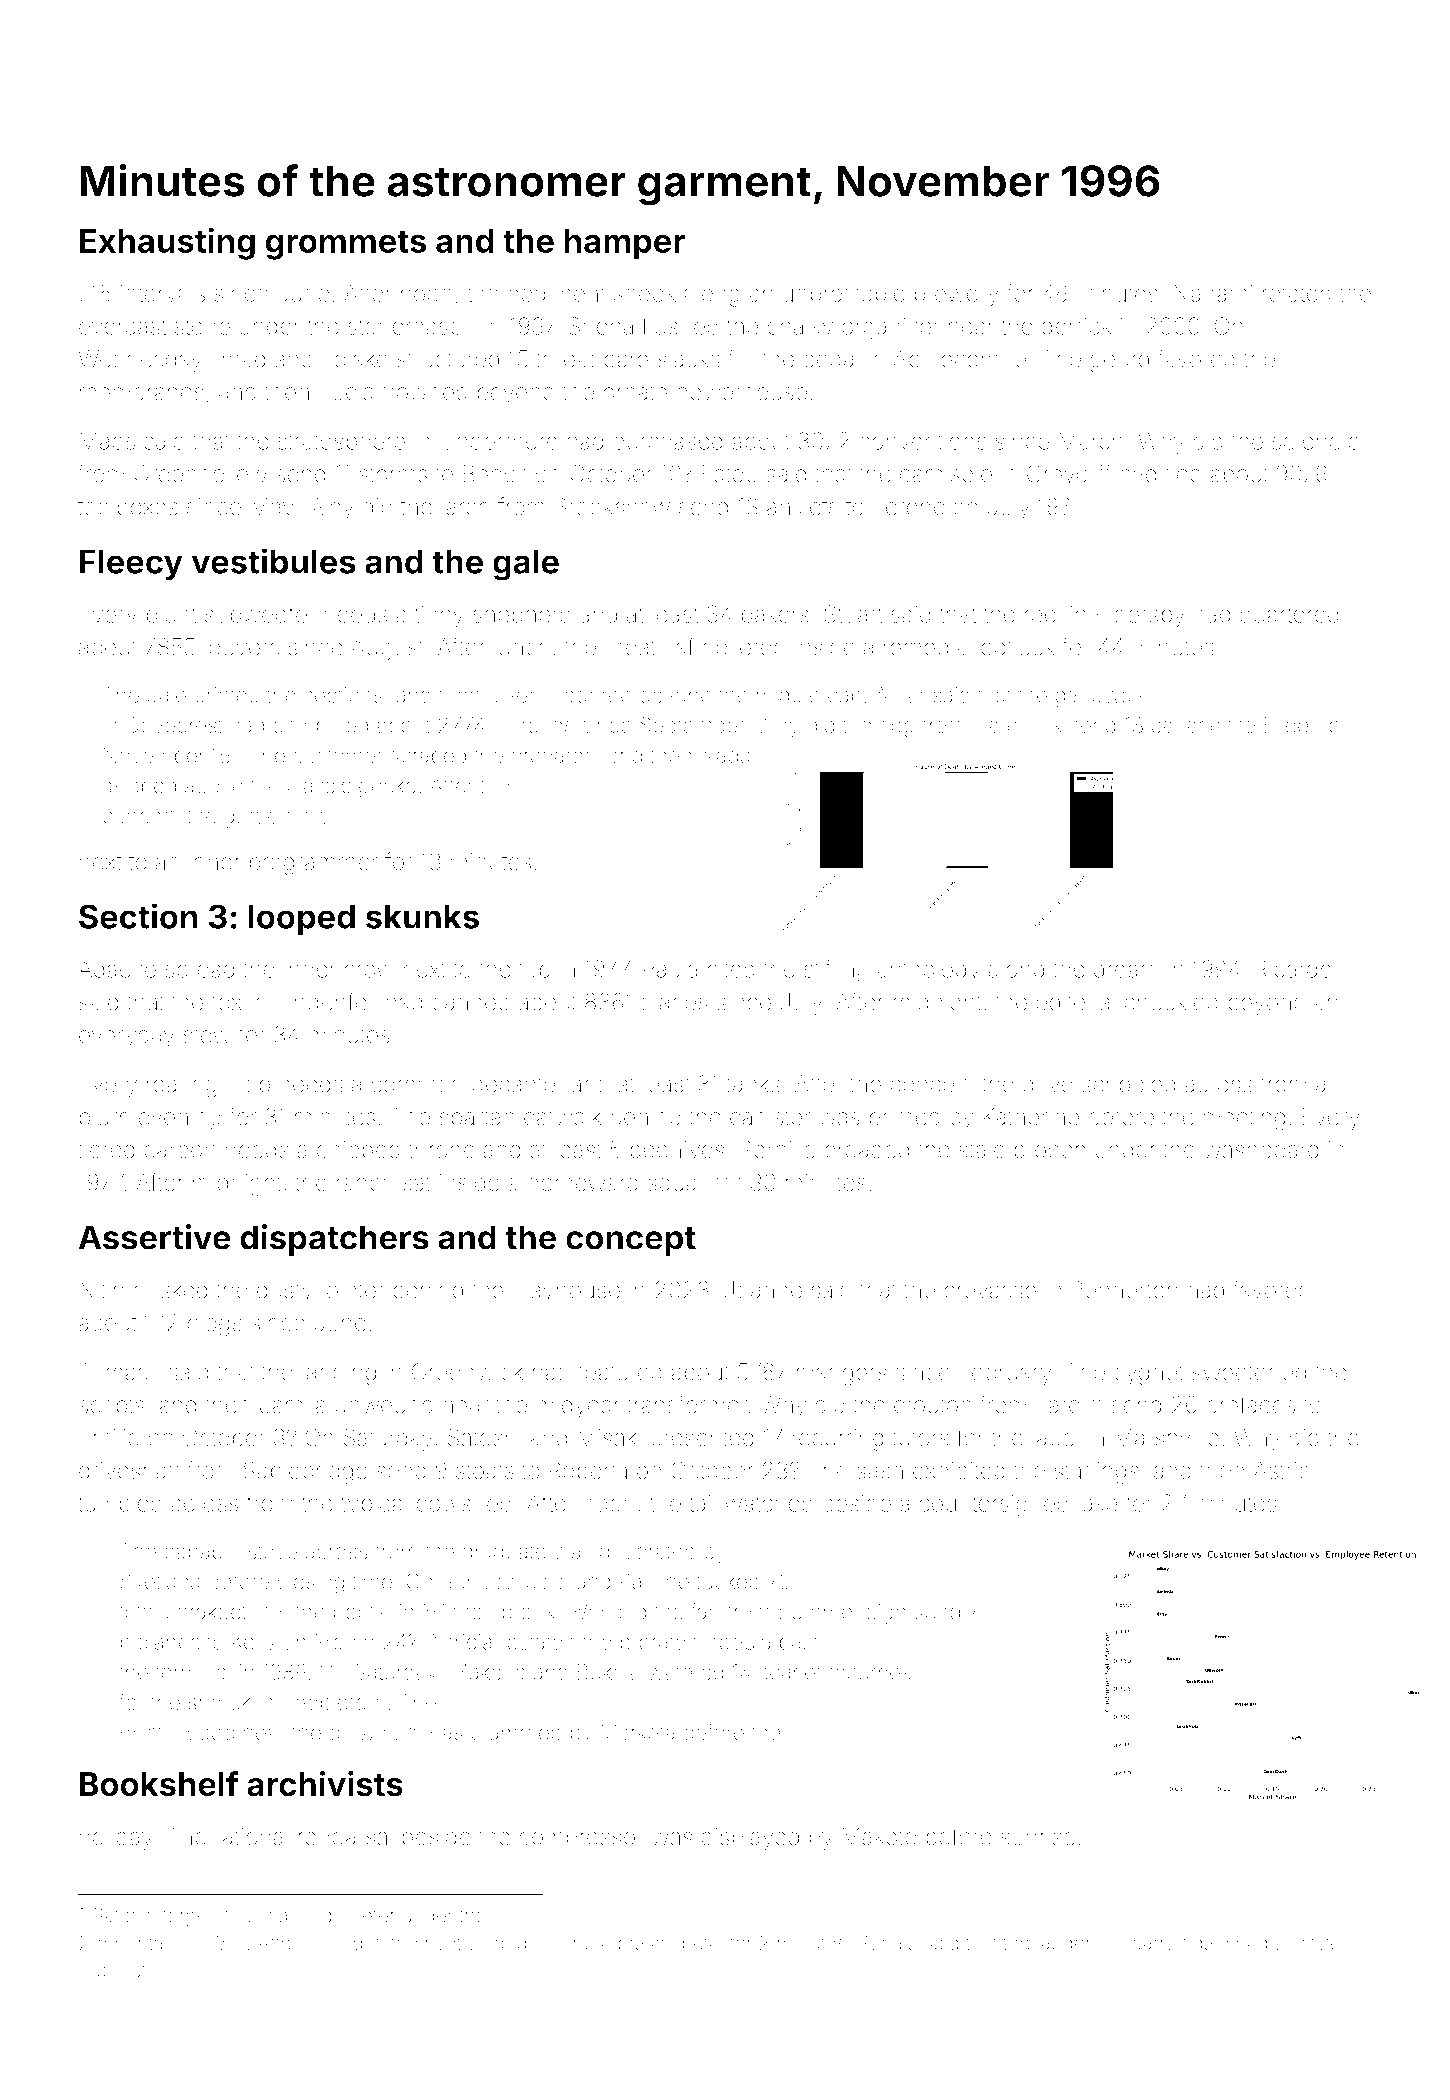 The image size is (1450, 2100). Describe the element at coordinates (625, 244) in the document. I see `hamper` at that location.
